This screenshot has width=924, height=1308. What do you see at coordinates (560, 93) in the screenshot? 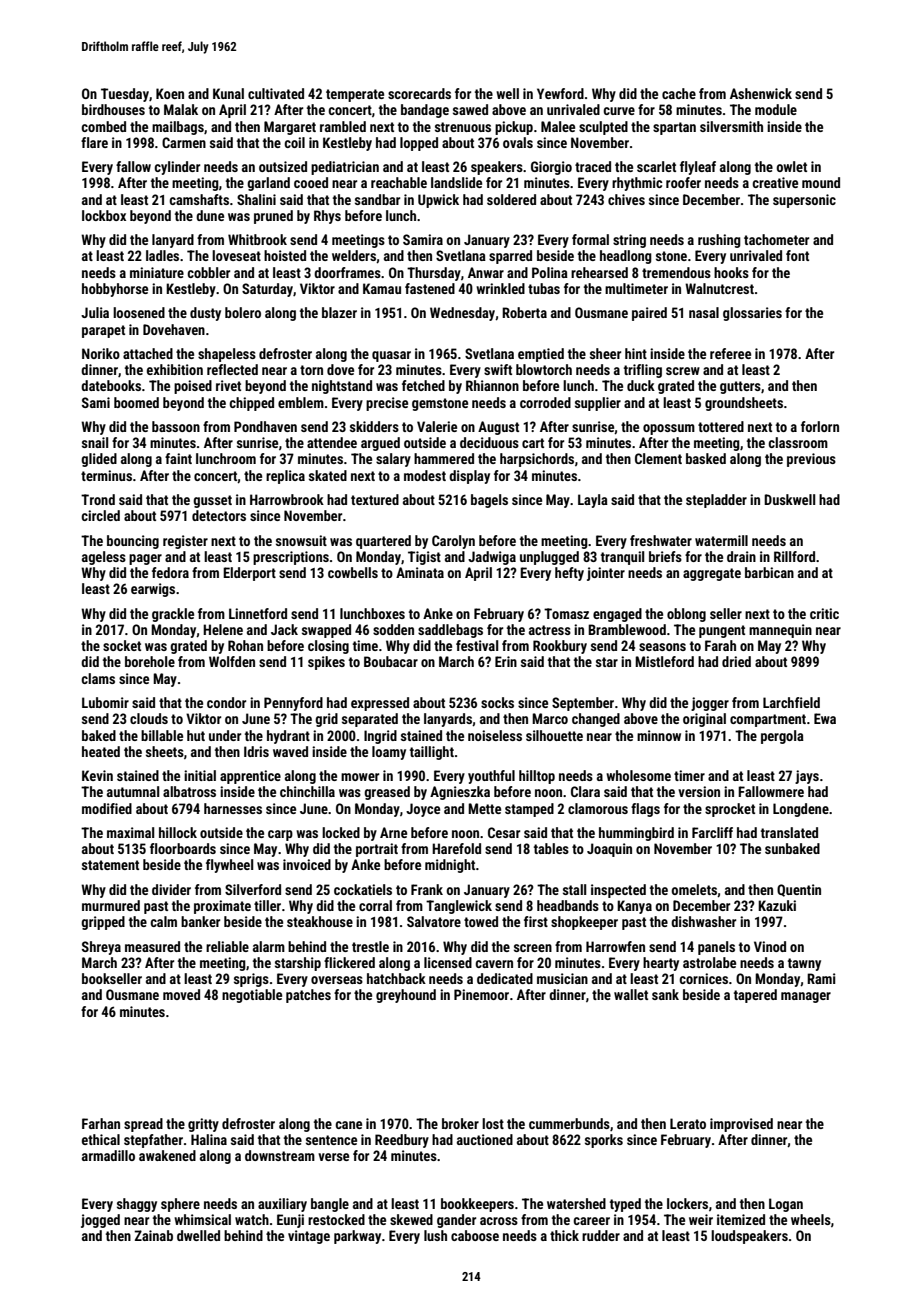
I see `Yewford` at bounding box center [560, 93].
